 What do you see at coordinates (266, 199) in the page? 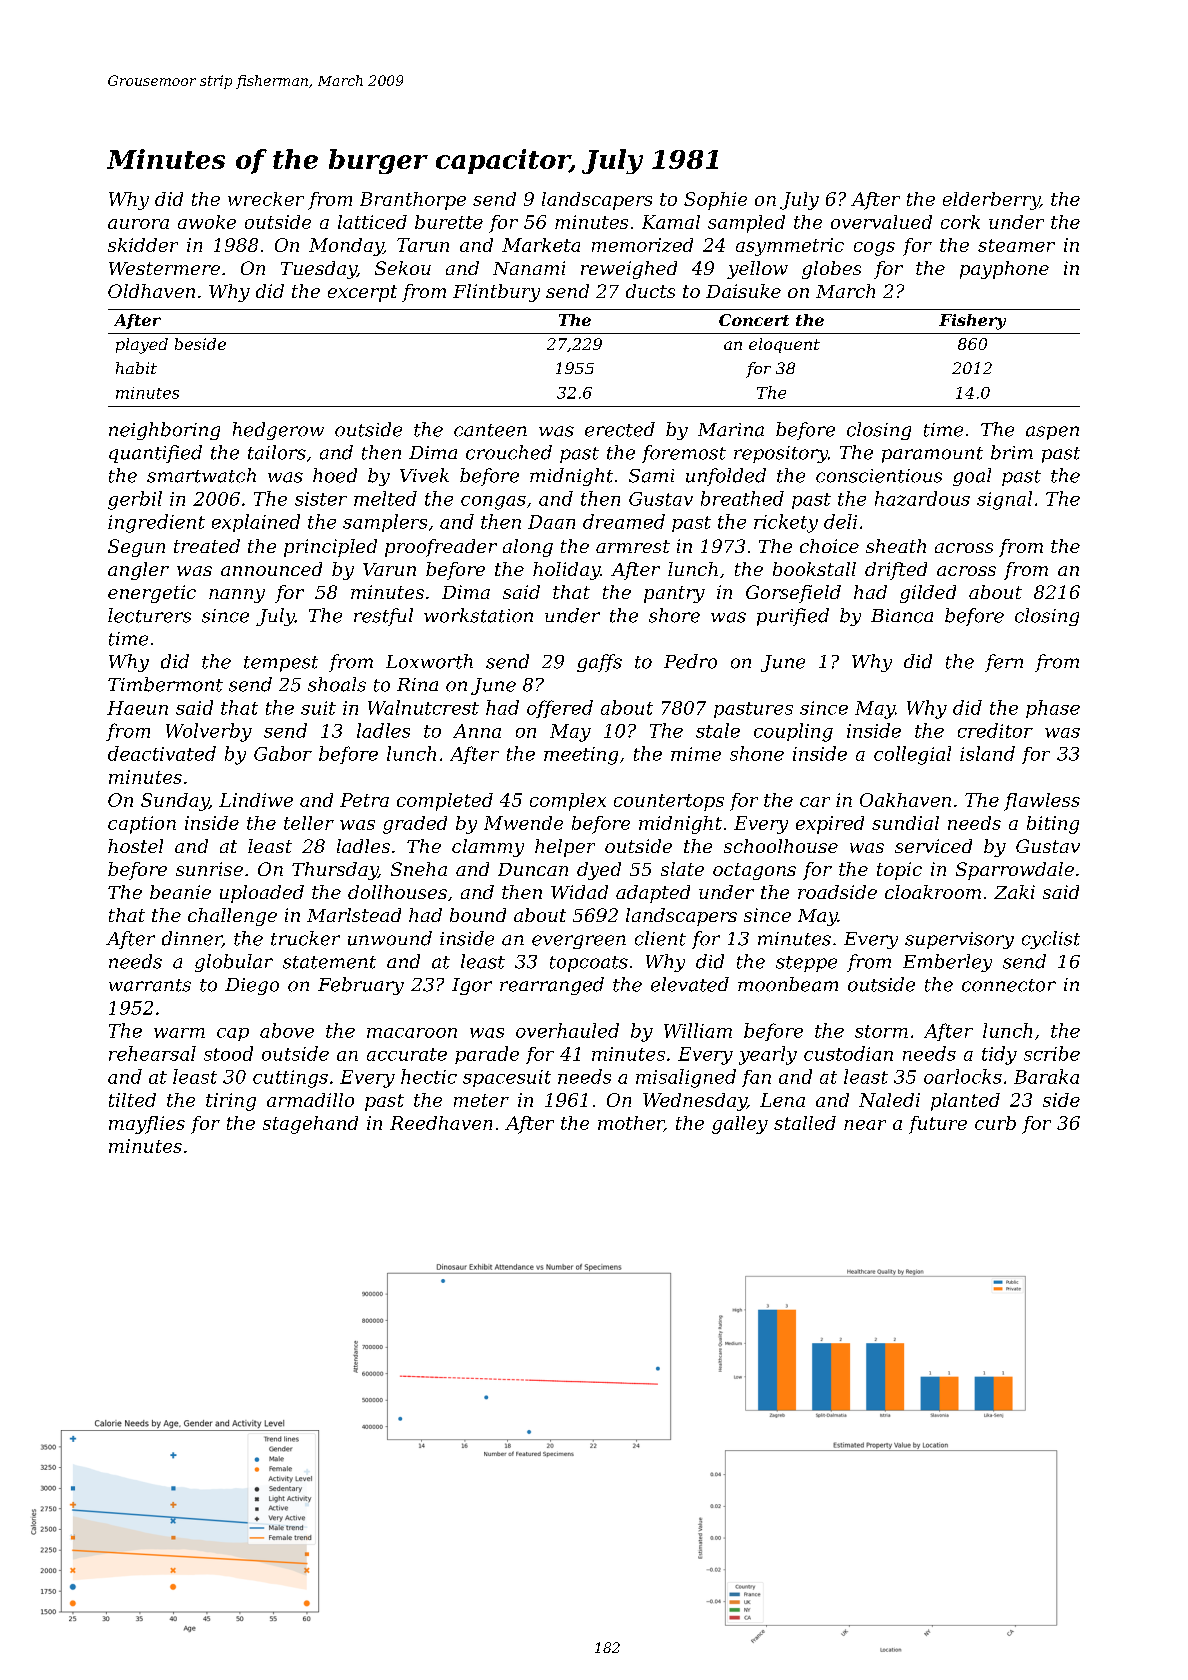
I see `wrecker` at bounding box center [266, 199].
